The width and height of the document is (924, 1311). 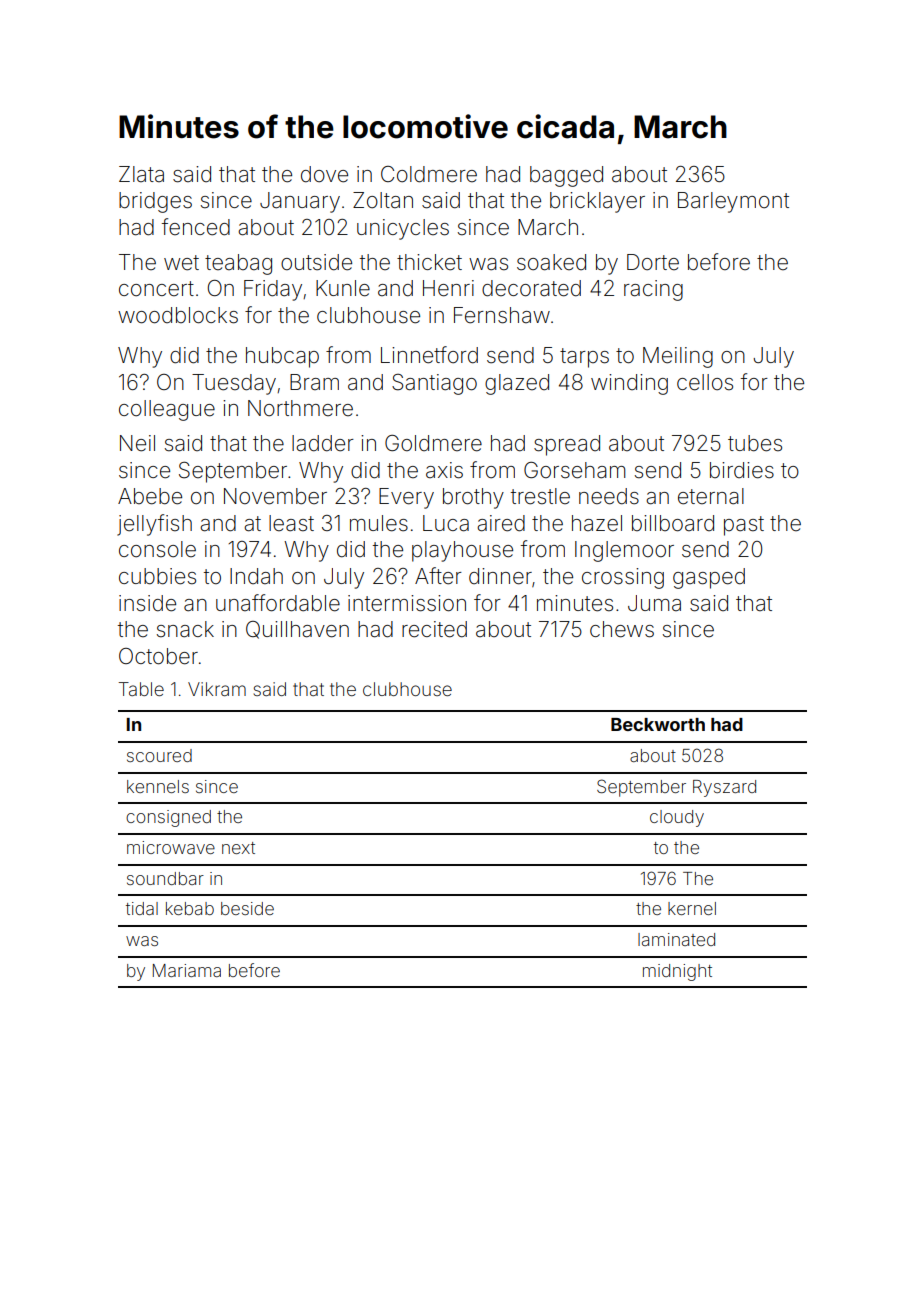 I want to click on console, so click(x=157, y=549).
